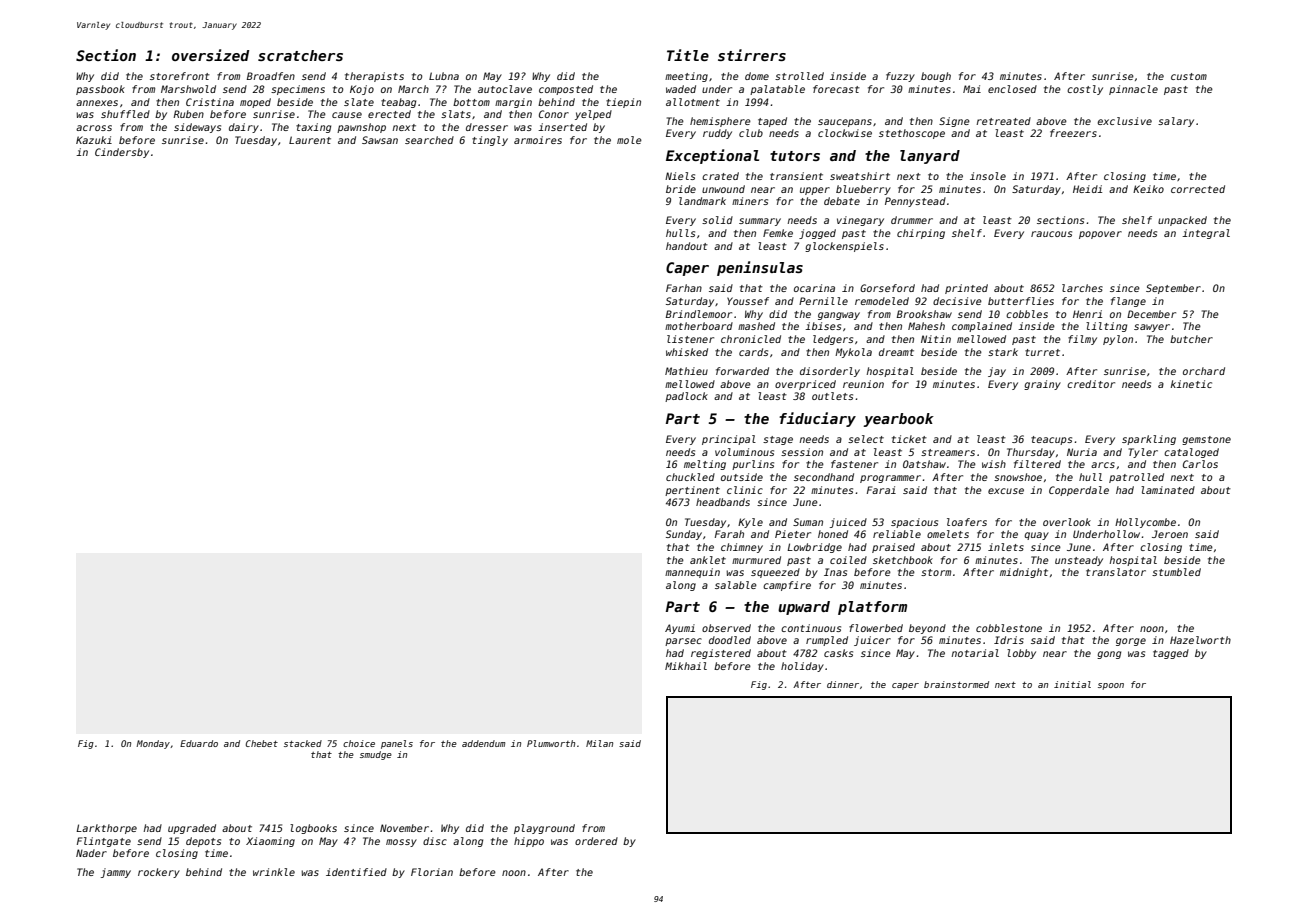 This page has width=1308, height=924. I want to click on spacious, so click(914, 523).
